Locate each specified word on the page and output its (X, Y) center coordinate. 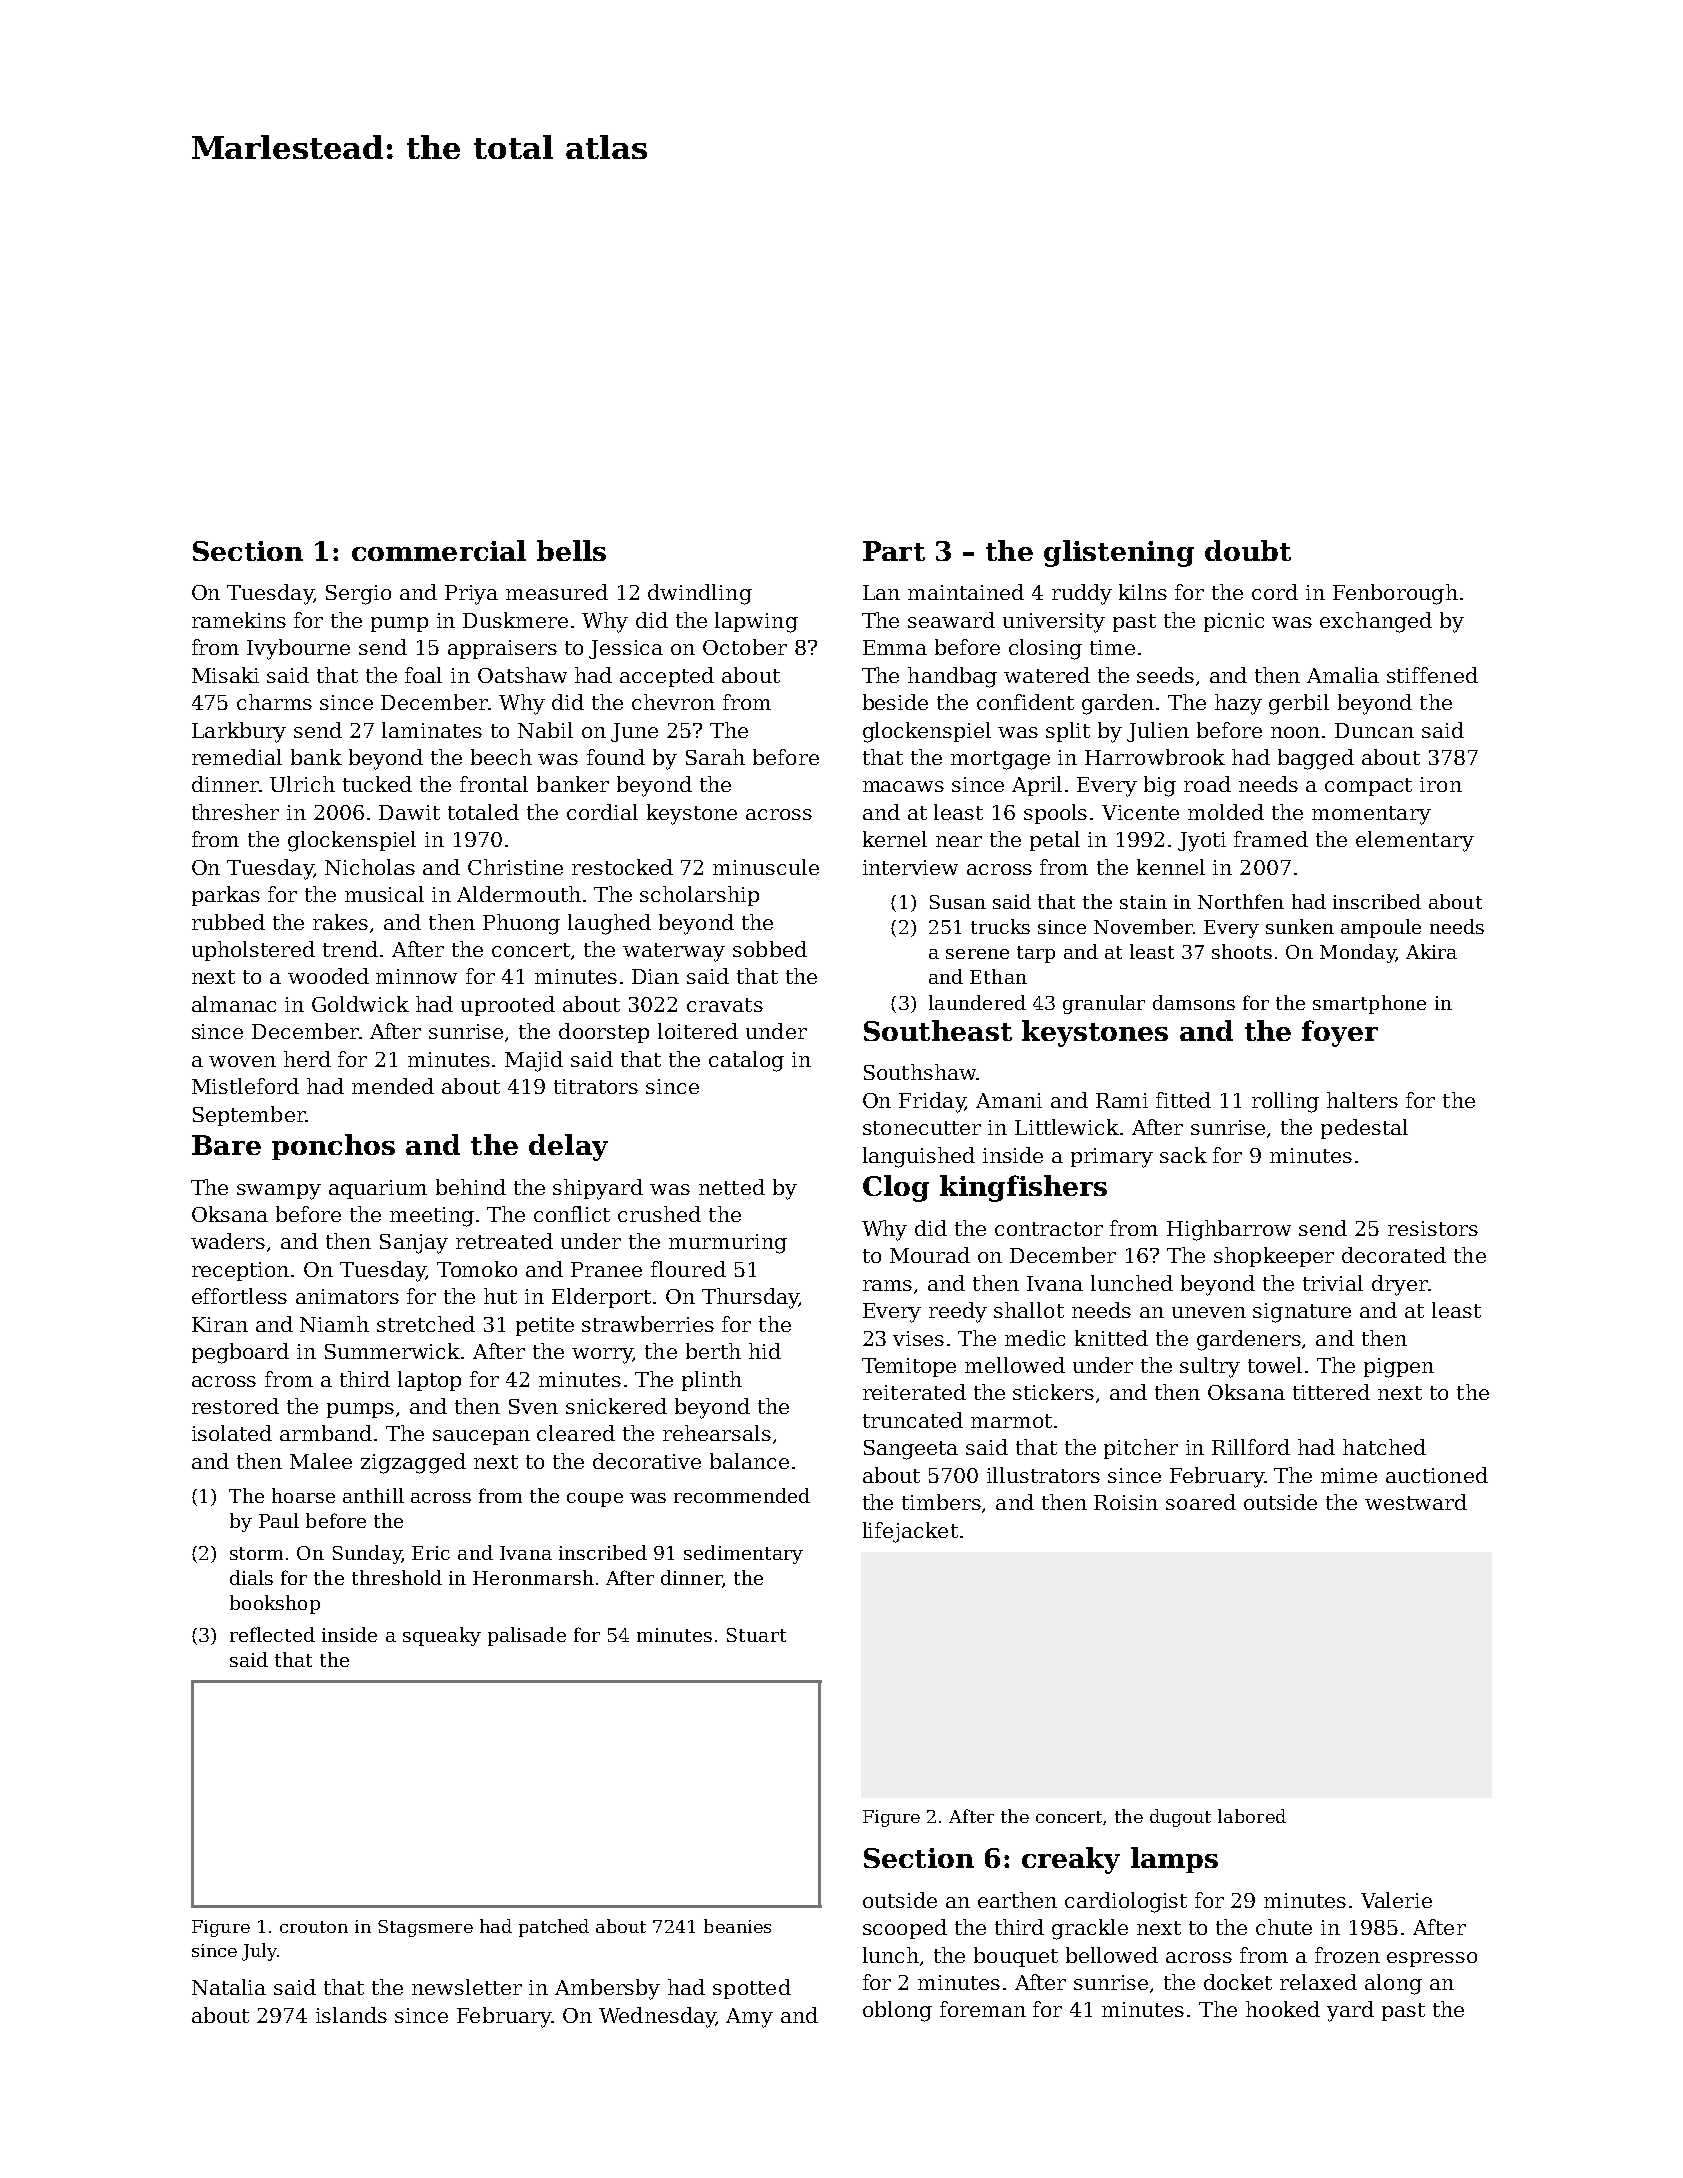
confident (1025, 702)
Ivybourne (298, 649)
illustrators (1043, 1475)
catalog (746, 1061)
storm (256, 1553)
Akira (1431, 951)
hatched (1384, 1447)
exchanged (1376, 622)
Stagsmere (425, 1928)
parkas (226, 896)
